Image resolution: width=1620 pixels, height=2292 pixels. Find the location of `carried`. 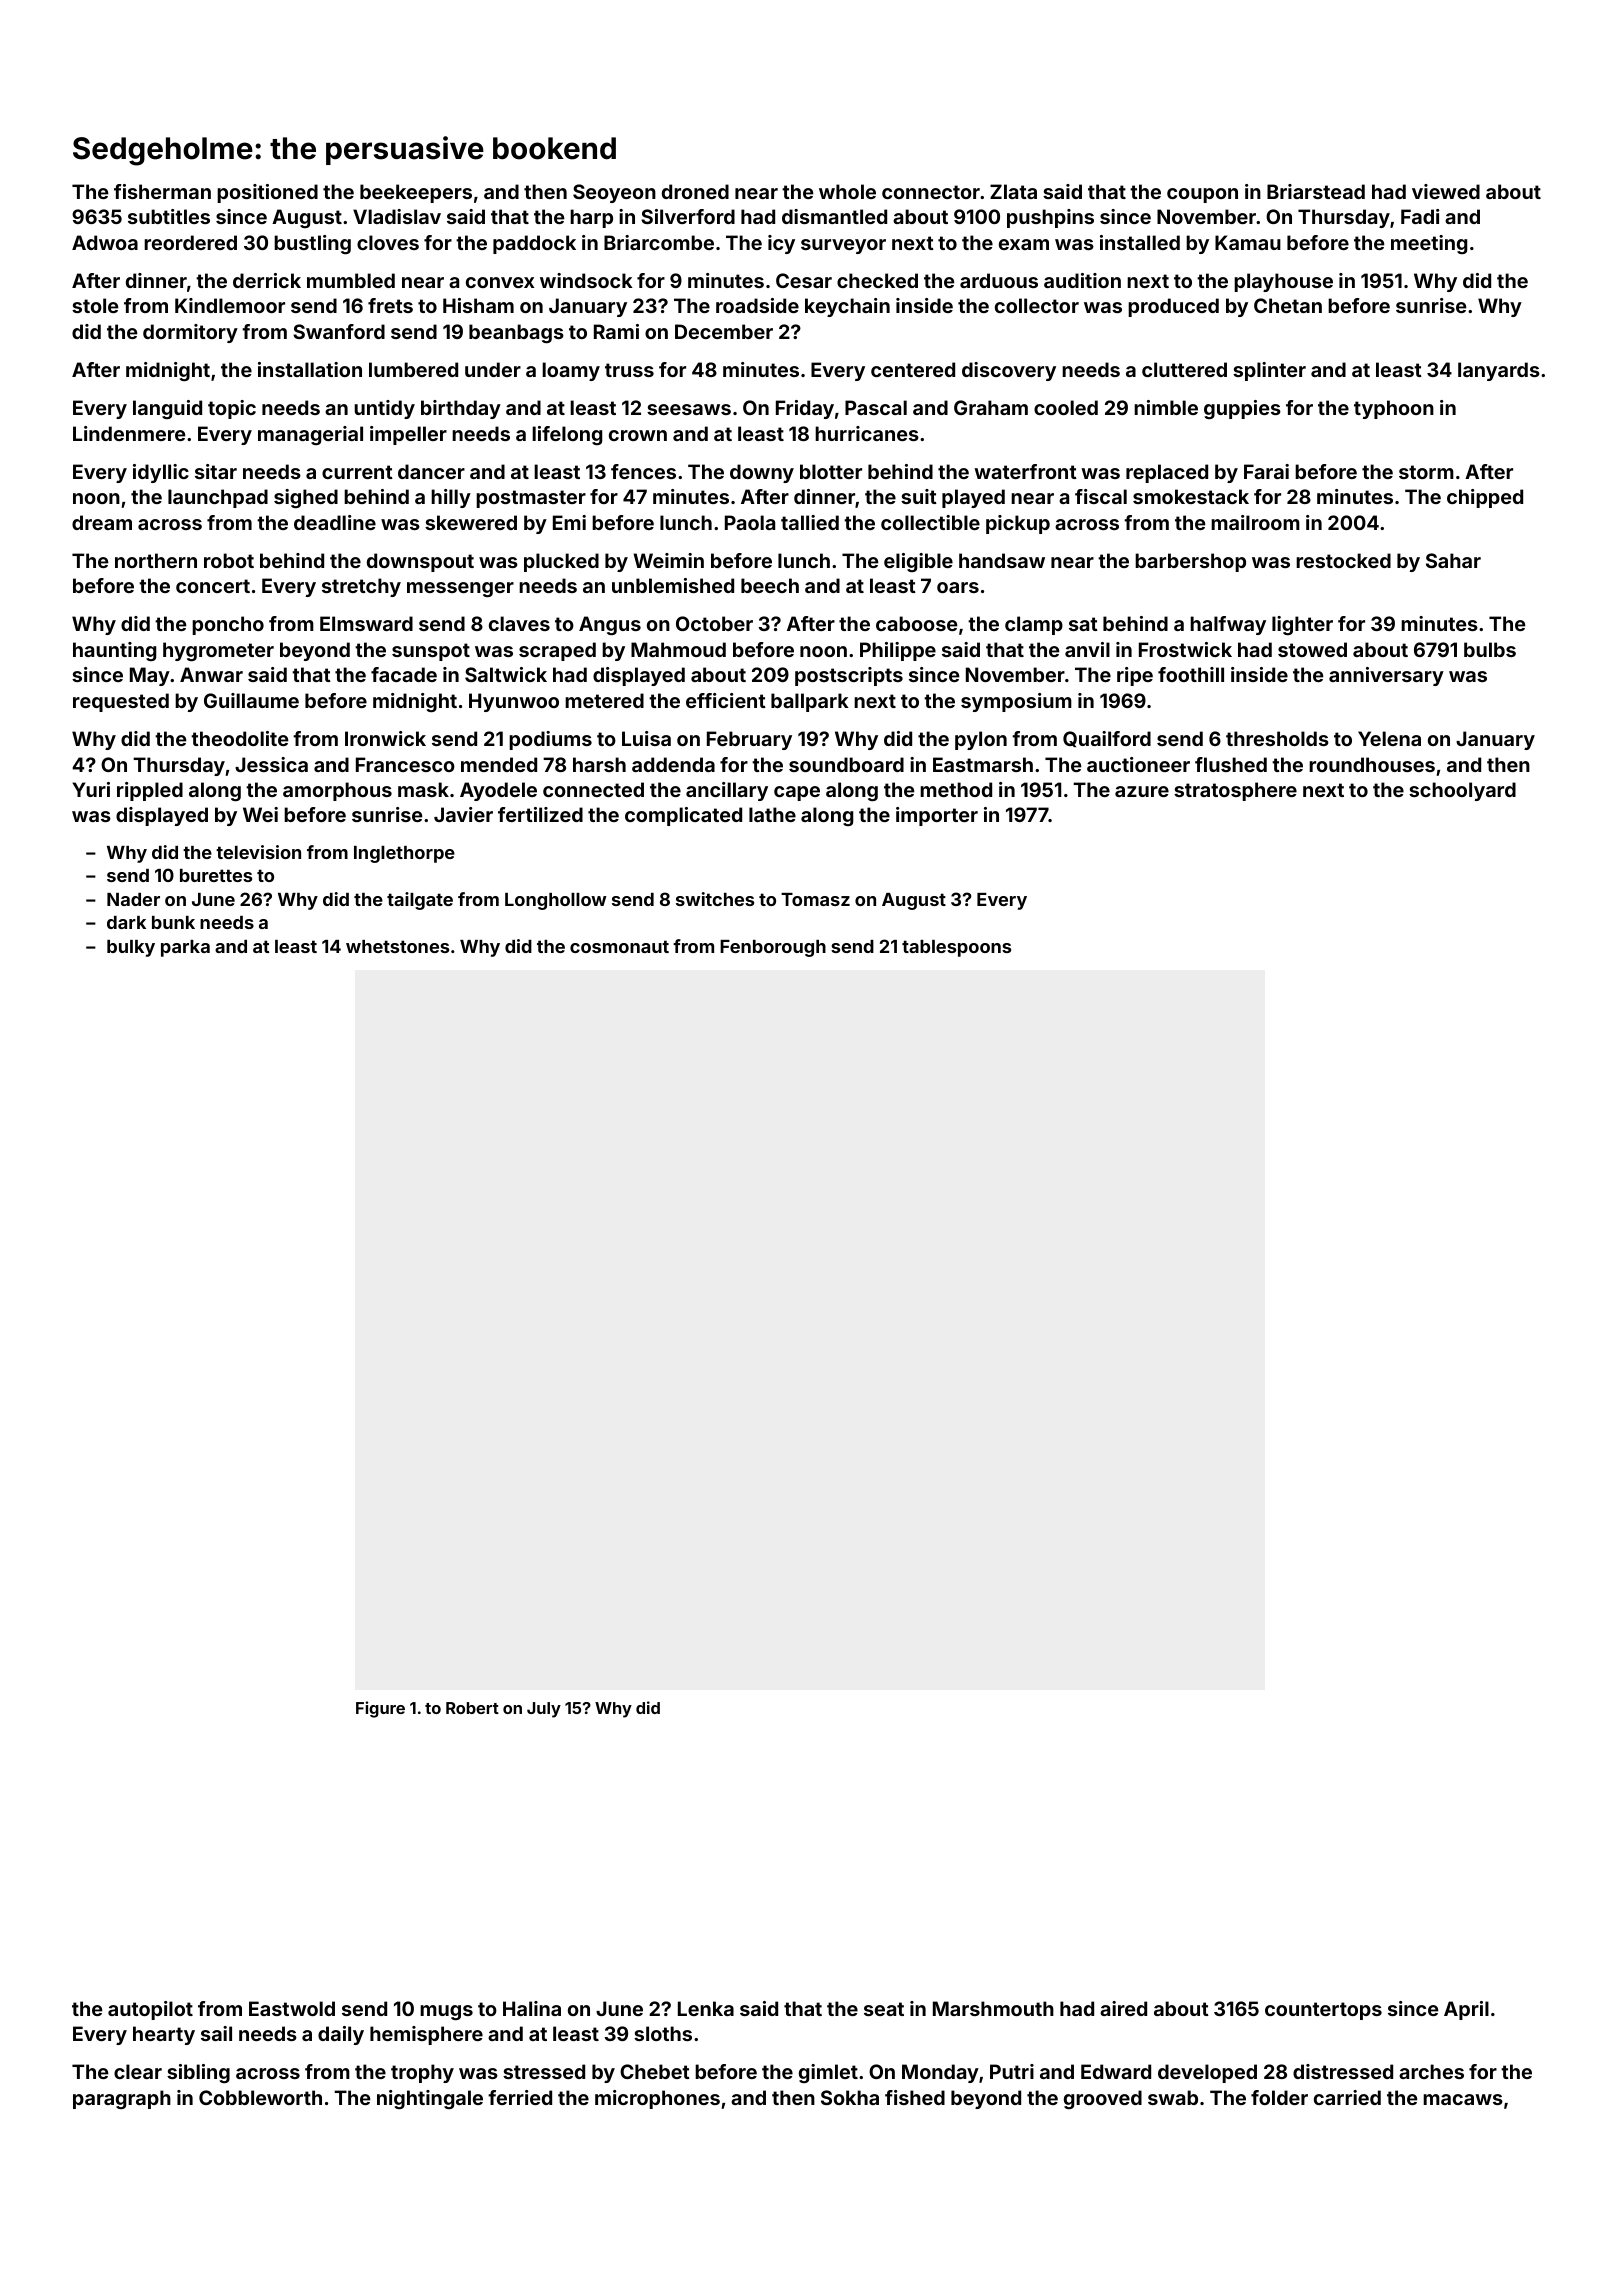

carried is located at coordinates (1347, 2097).
